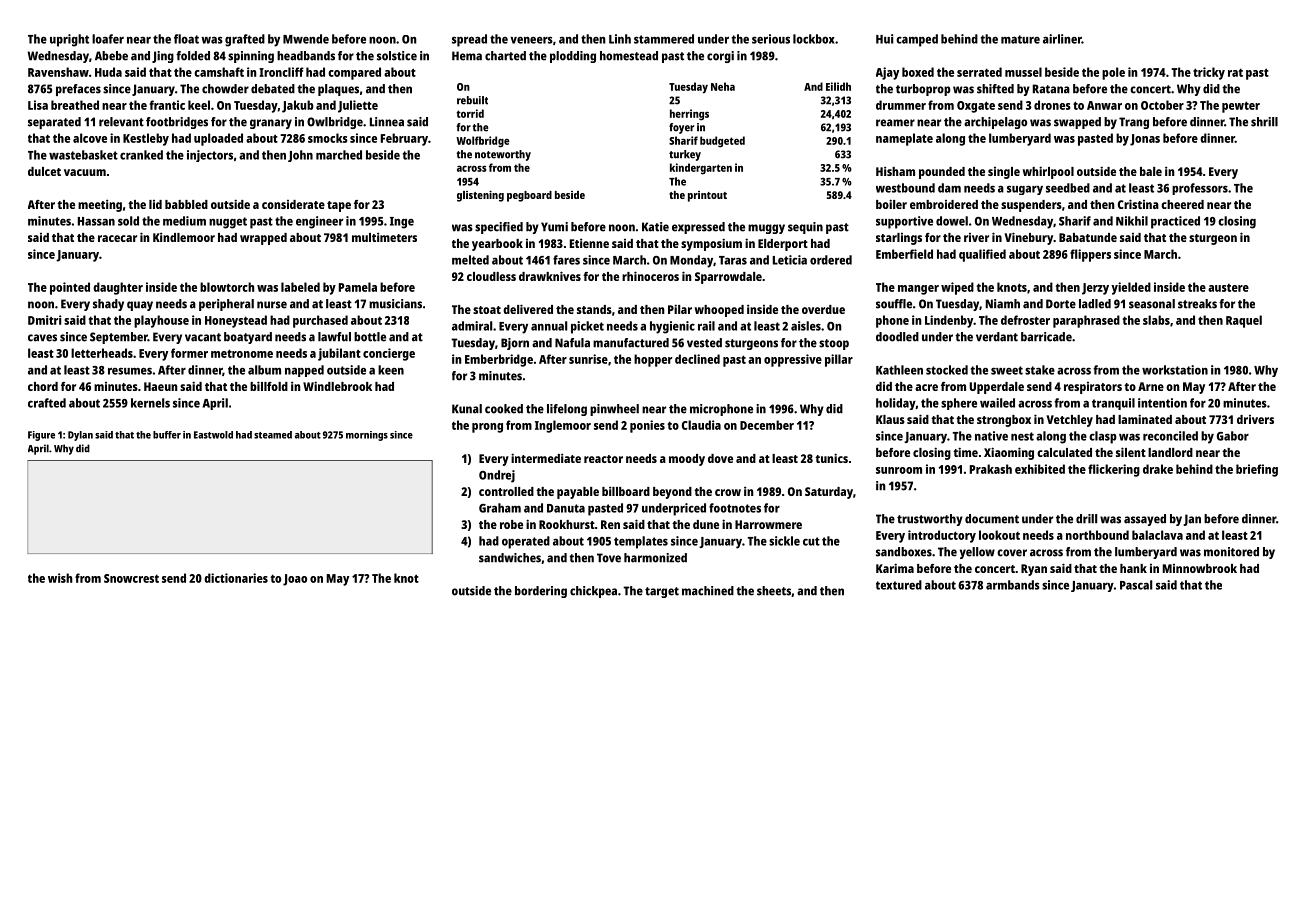 The width and height of the document is (1308, 924). Describe the element at coordinates (831, 260) in the document. I see `ordered` at that location.
